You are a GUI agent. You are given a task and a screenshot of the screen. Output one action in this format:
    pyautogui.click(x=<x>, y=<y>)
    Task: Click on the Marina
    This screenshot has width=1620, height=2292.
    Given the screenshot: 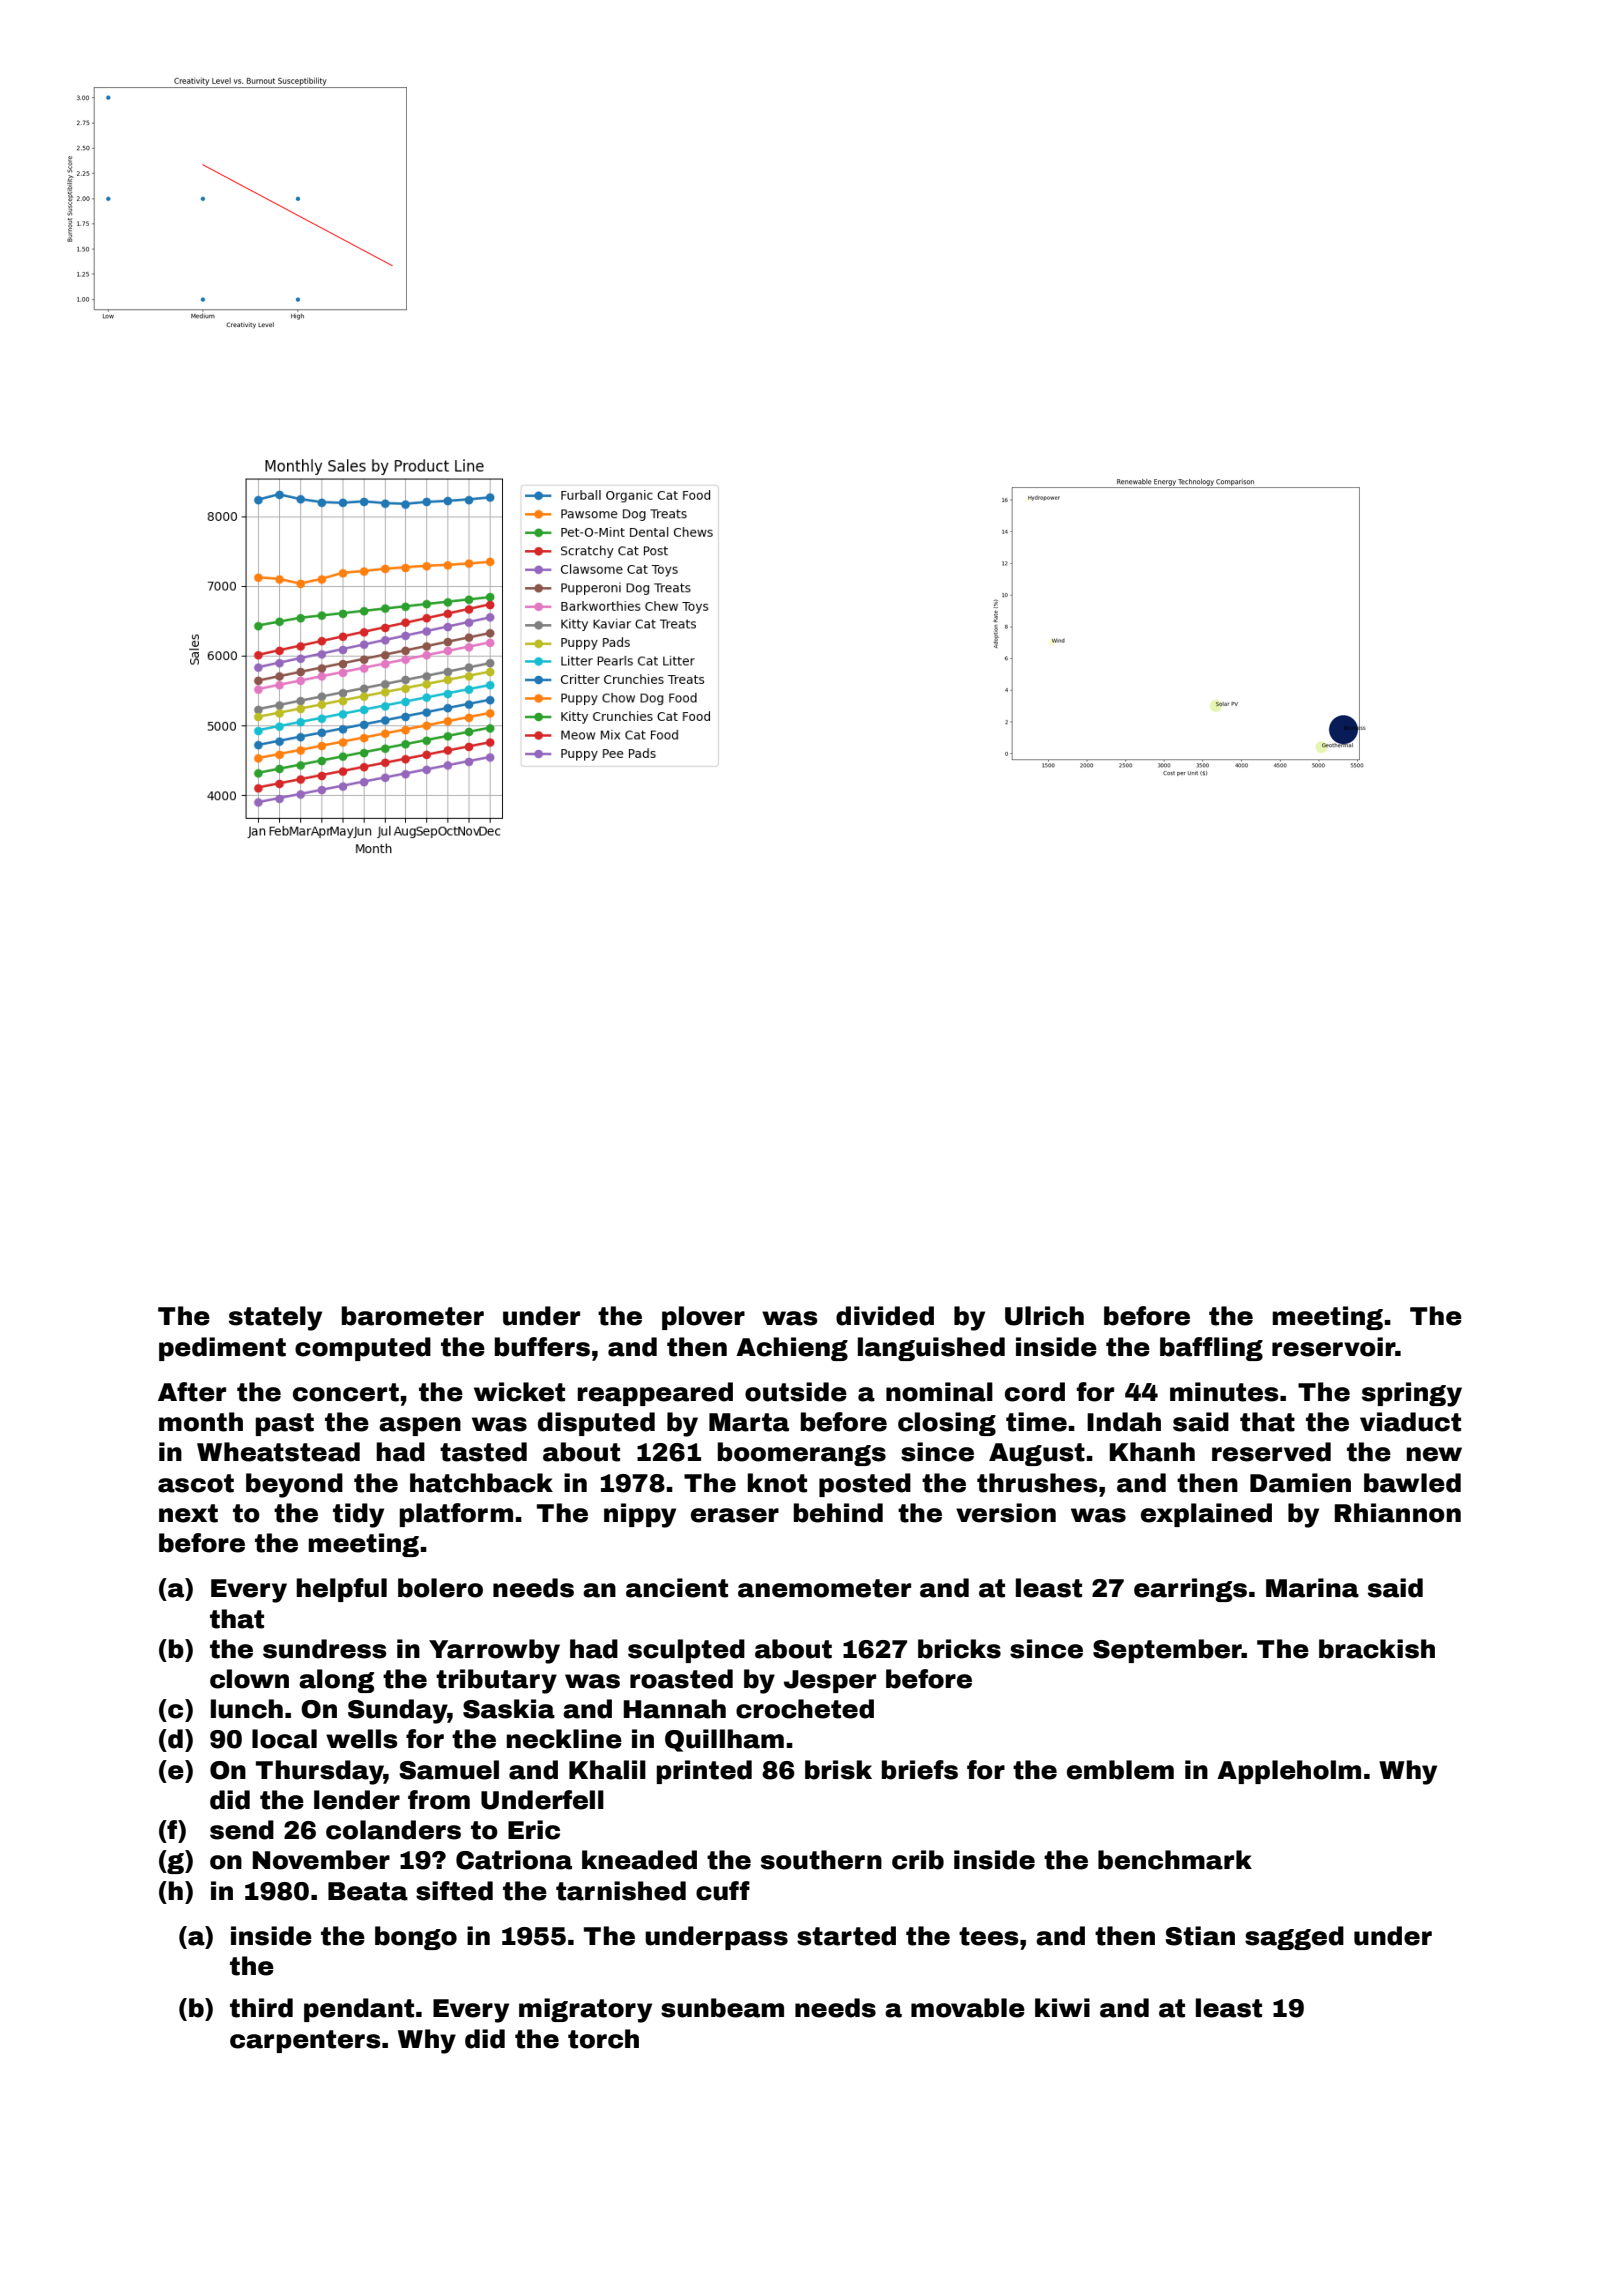 What is the action you would take?
    pyautogui.click(x=1312, y=1588)
